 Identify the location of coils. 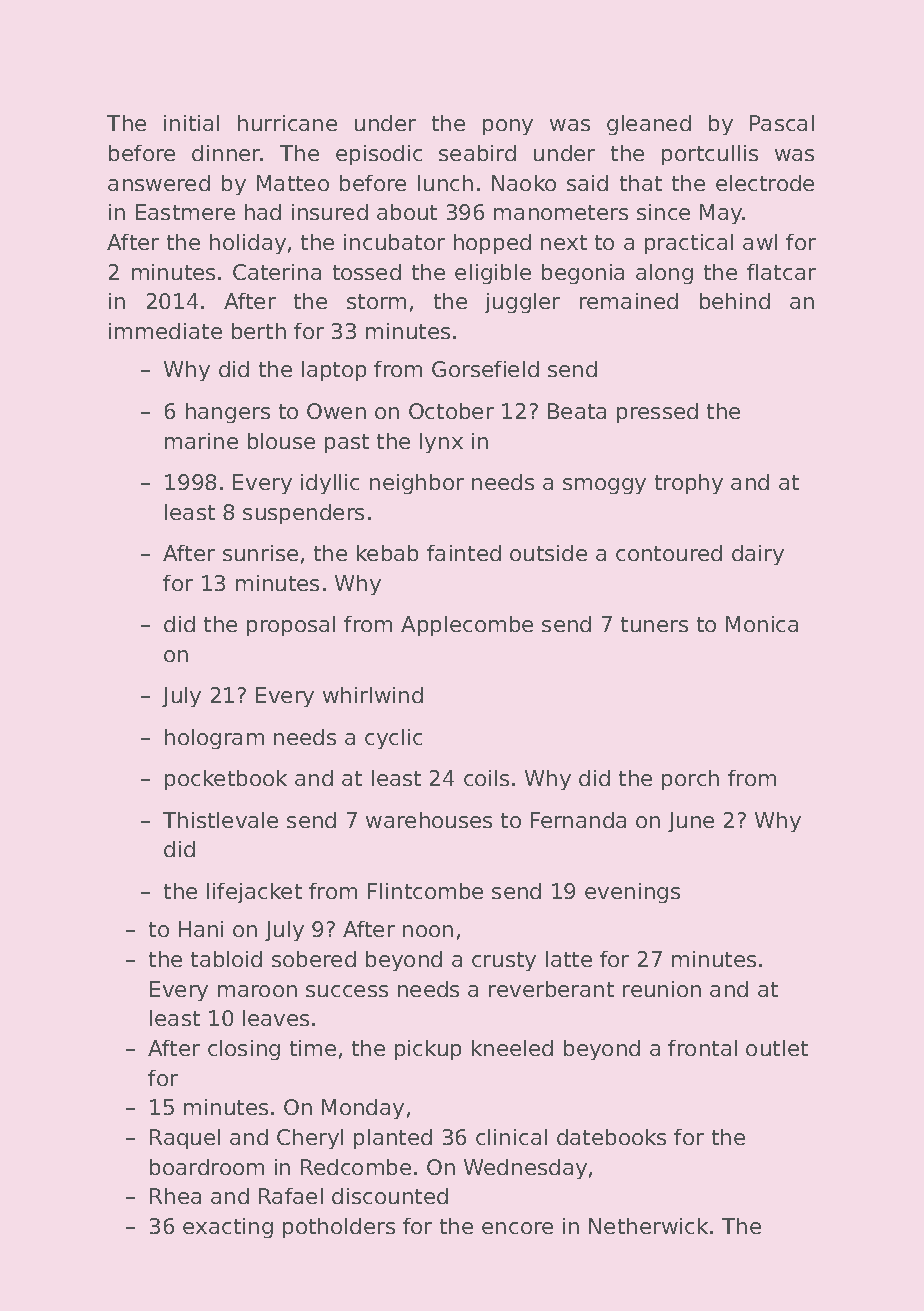
(486, 778).
